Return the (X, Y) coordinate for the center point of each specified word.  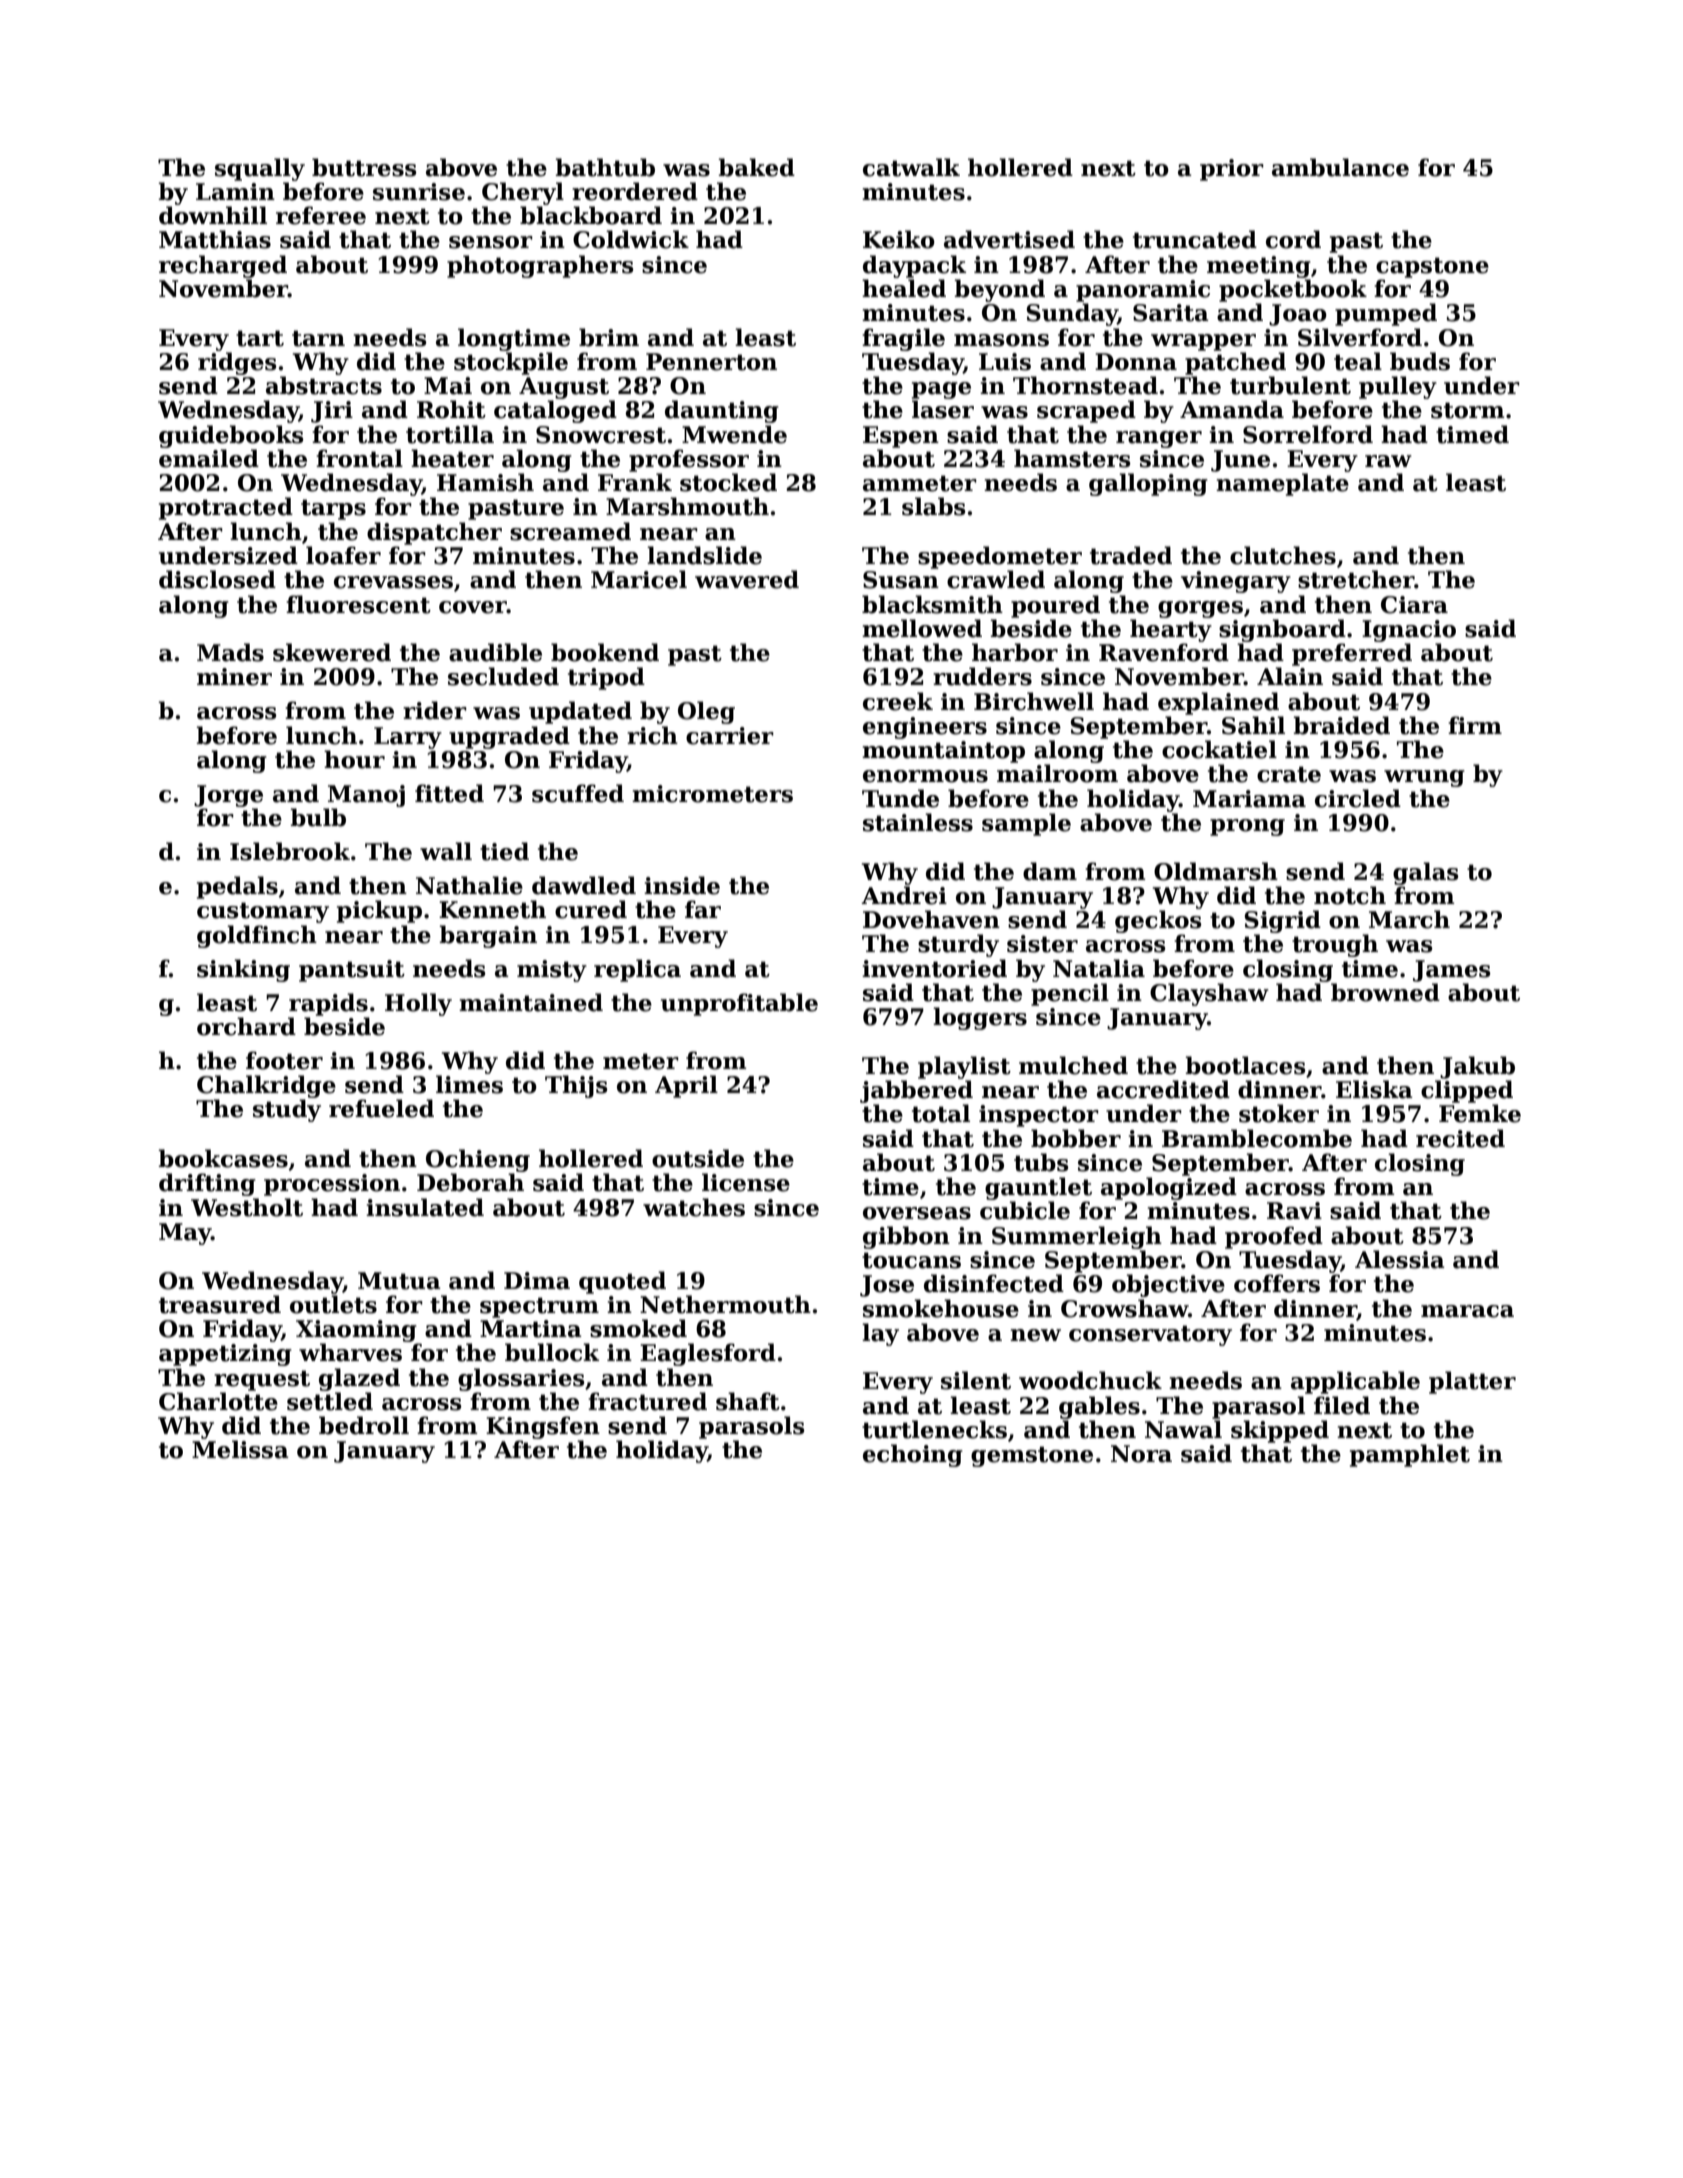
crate (1289, 774)
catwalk (911, 167)
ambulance (1340, 167)
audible (495, 652)
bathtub (605, 167)
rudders (982, 676)
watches (694, 1207)
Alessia (1400, 1259)
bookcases (223, 1158)
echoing (913, 1455)
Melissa (240, 1449)
